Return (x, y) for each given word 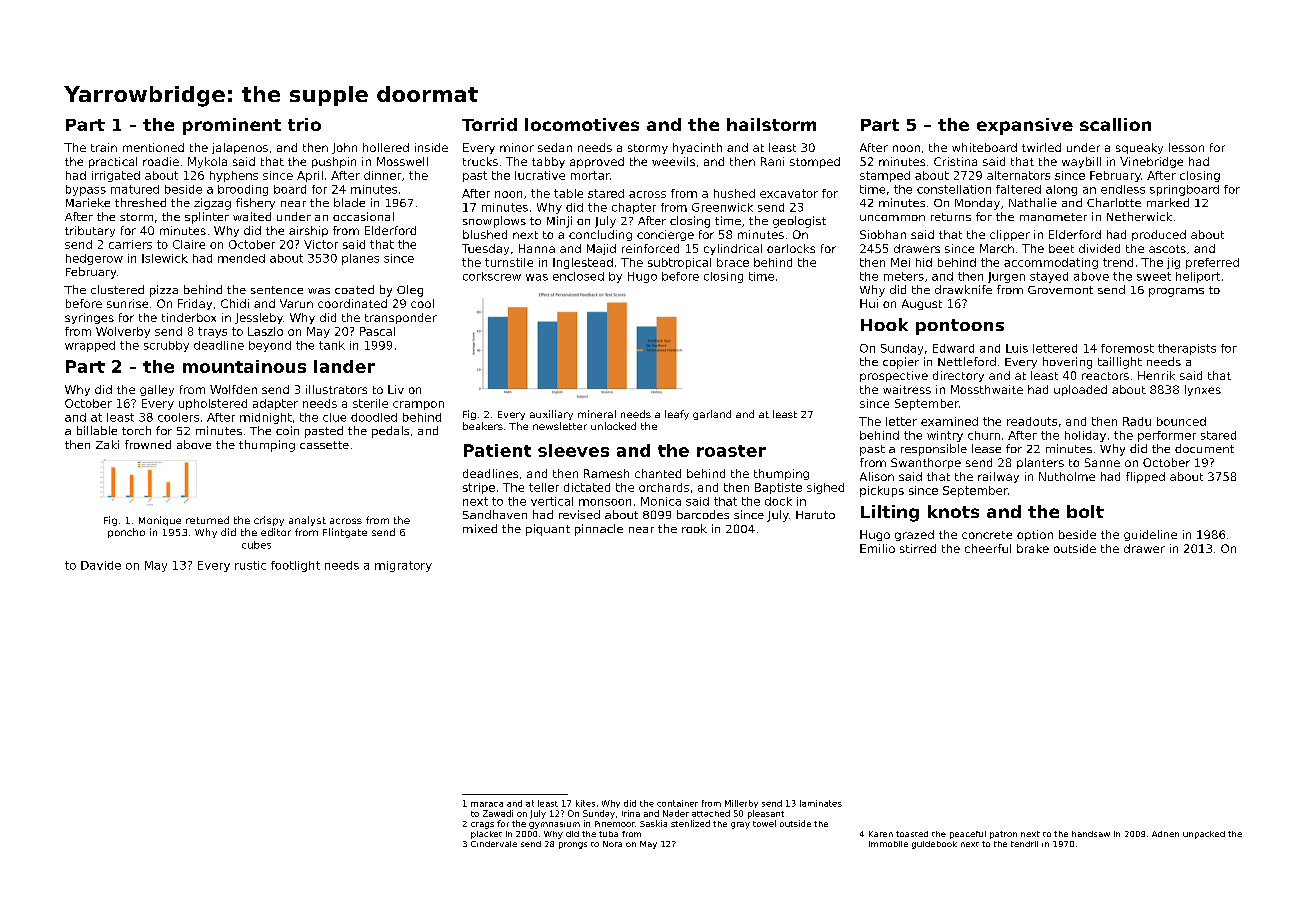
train (104, 147)
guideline (1150, 535)
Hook (884, 324)
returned (207, 520)
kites (585, 803)
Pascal (377, 331)
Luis (1017, 348)
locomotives (582, 124)
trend (1118, 262)
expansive (1025, 126)
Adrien (1165, 834)
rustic (250, 565)
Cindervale (494, 844)
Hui (869, 303)
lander (344, 366)
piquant (548, 530)
